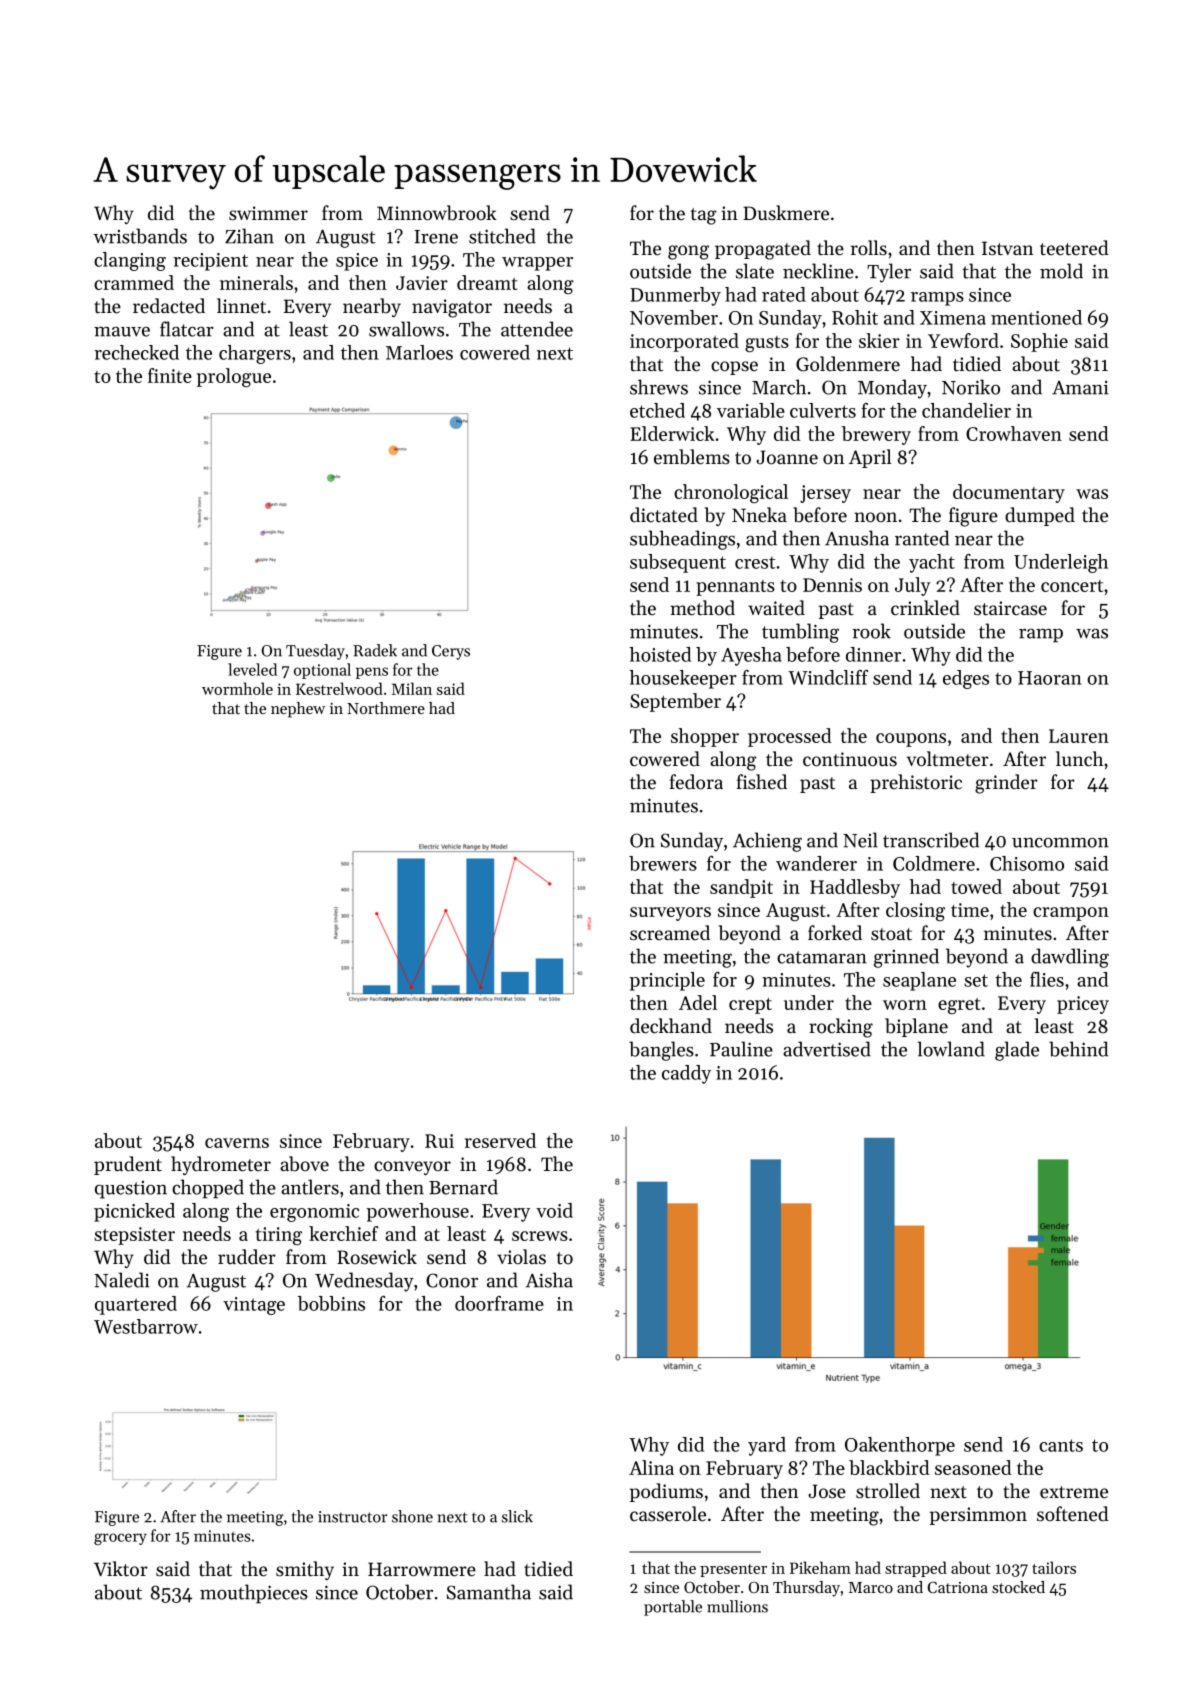 The width and height of the screenshot is (1203, 1701). I want to click on finite, so click(170, 375).
